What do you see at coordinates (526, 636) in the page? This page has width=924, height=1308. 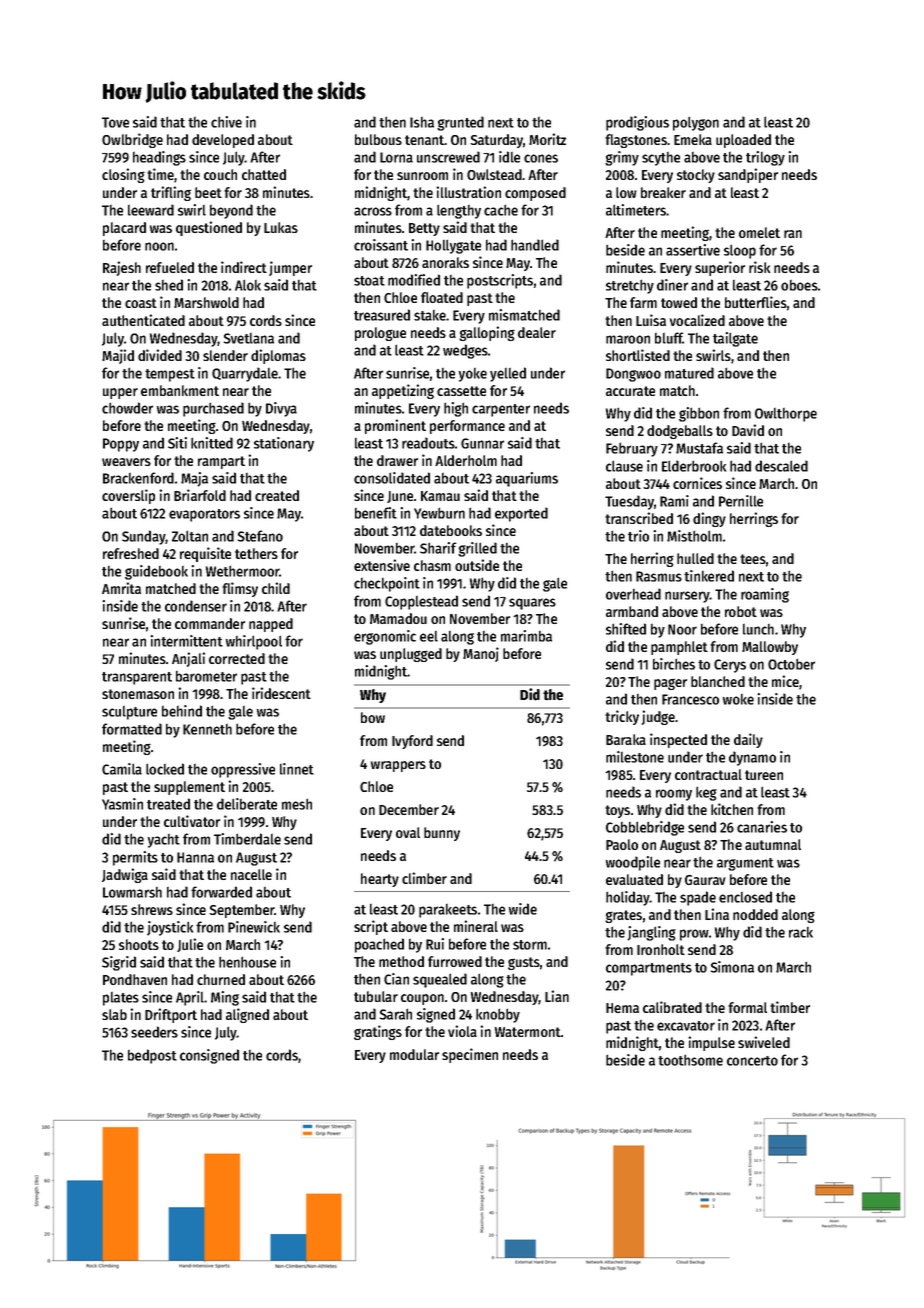 I see `marimba` at bounding box center [526, 636].
